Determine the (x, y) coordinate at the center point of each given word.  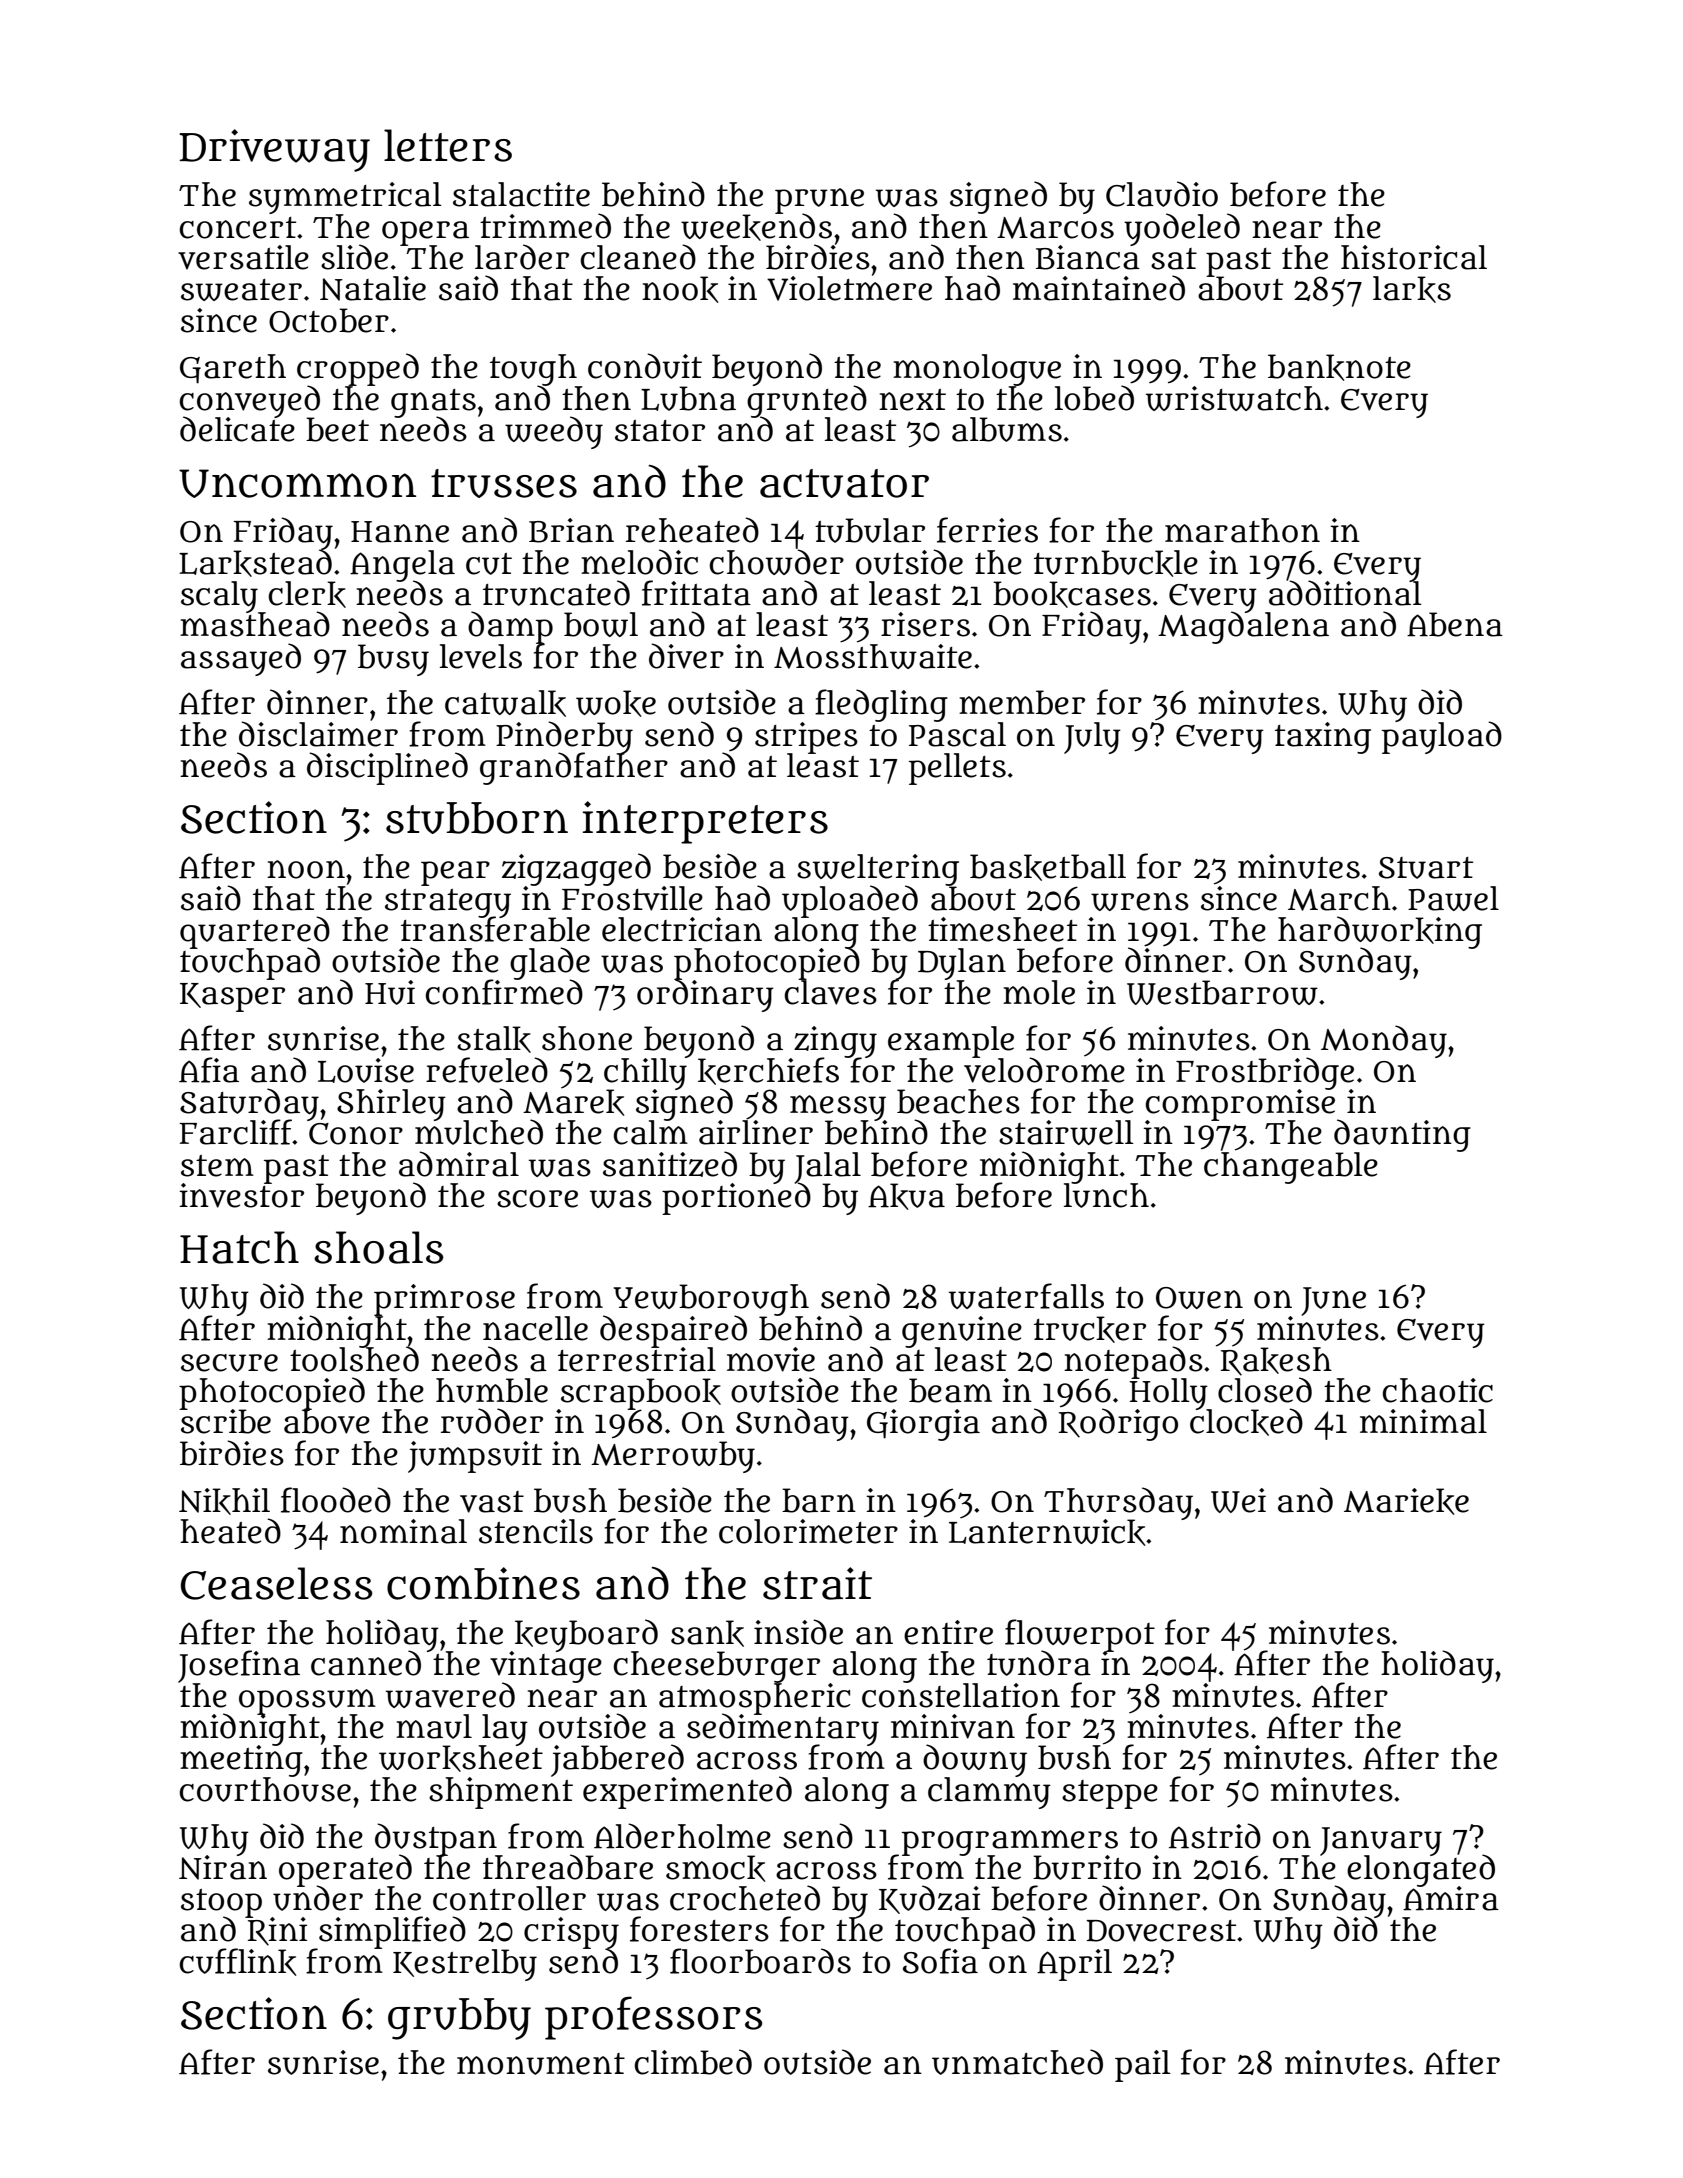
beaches (958, 1101)
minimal (1423, 1421)
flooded (336, 1500)
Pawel (1453, 898)
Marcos (1055, 228)
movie (771, 1359)
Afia (209, 1070)
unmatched (1017, 2062)
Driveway (274, 150)
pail (1143, 2066)
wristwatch (1234, 398)
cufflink (237, 1962)
